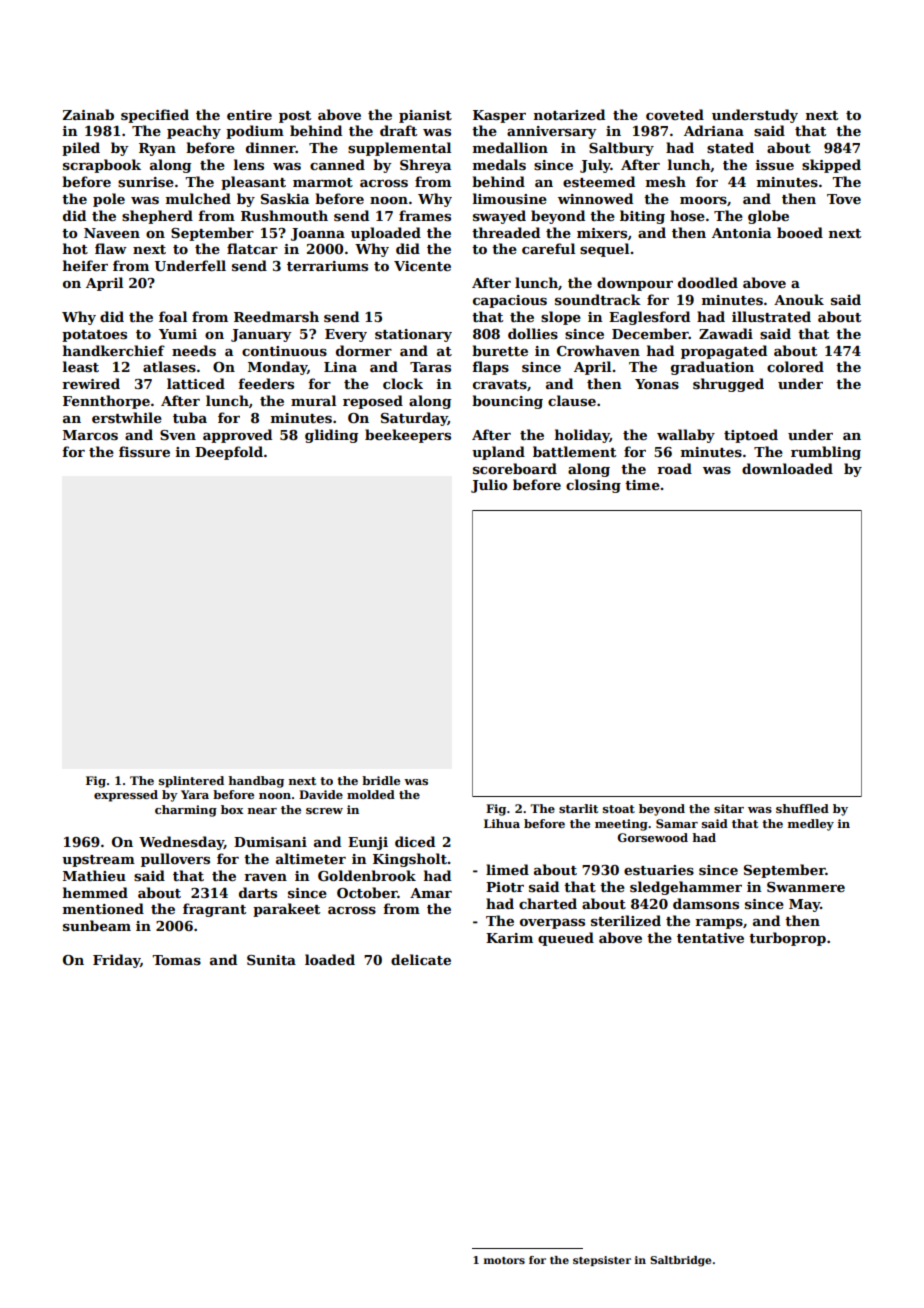  What do you see at coordinates (271, 960) in the page?
I see `Sunita` at bounding box center [271, 960].
